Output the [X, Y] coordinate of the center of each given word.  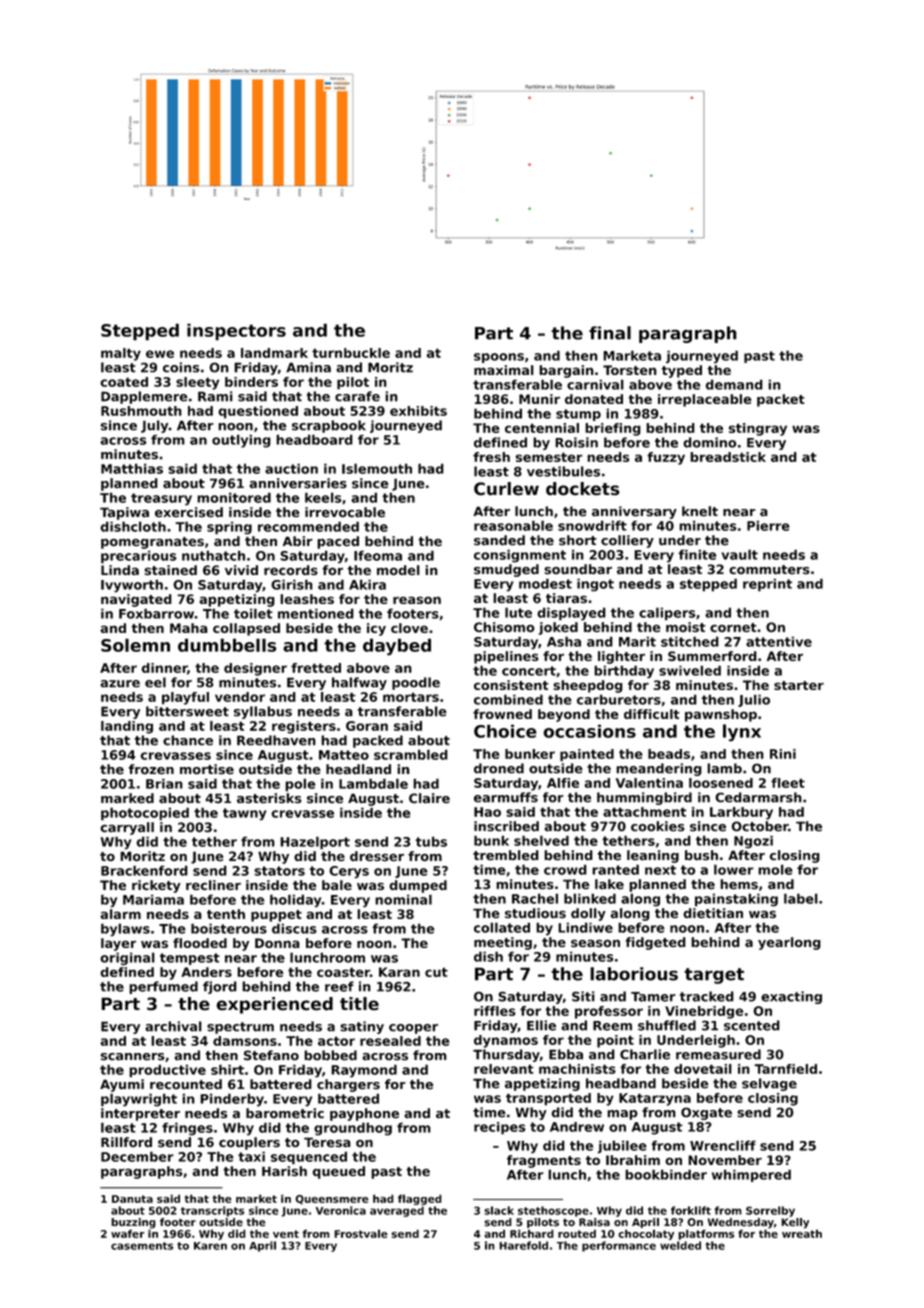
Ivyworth [132, 585]
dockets [583, 489]
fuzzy [666, 458]
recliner [213, 885]
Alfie [563, 783]
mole [775, 869]
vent [286, 1234]
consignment [520, 556]
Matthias [132, 469]
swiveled [690, 670]
